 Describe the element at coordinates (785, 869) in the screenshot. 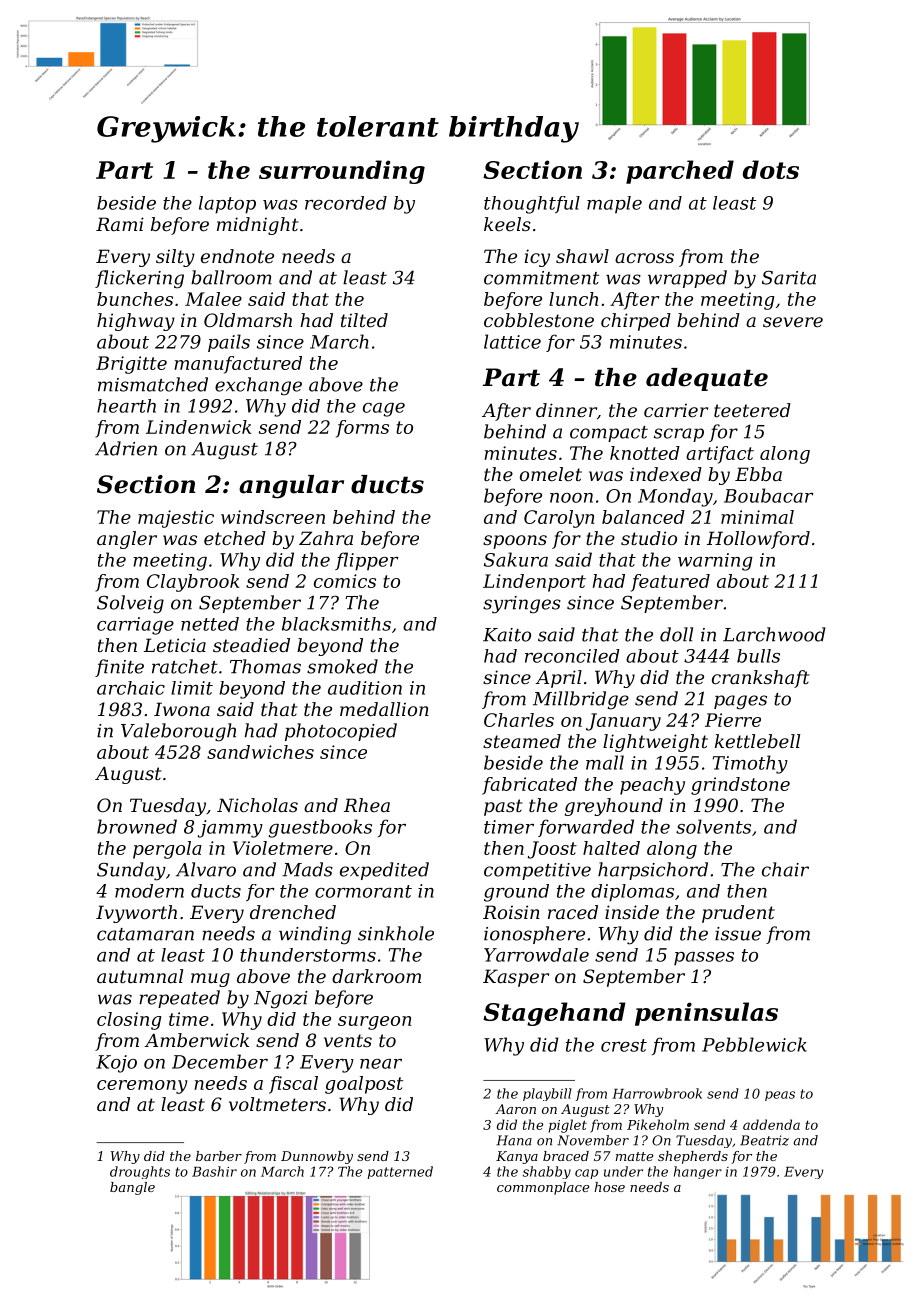

I see `chair` at that location.
